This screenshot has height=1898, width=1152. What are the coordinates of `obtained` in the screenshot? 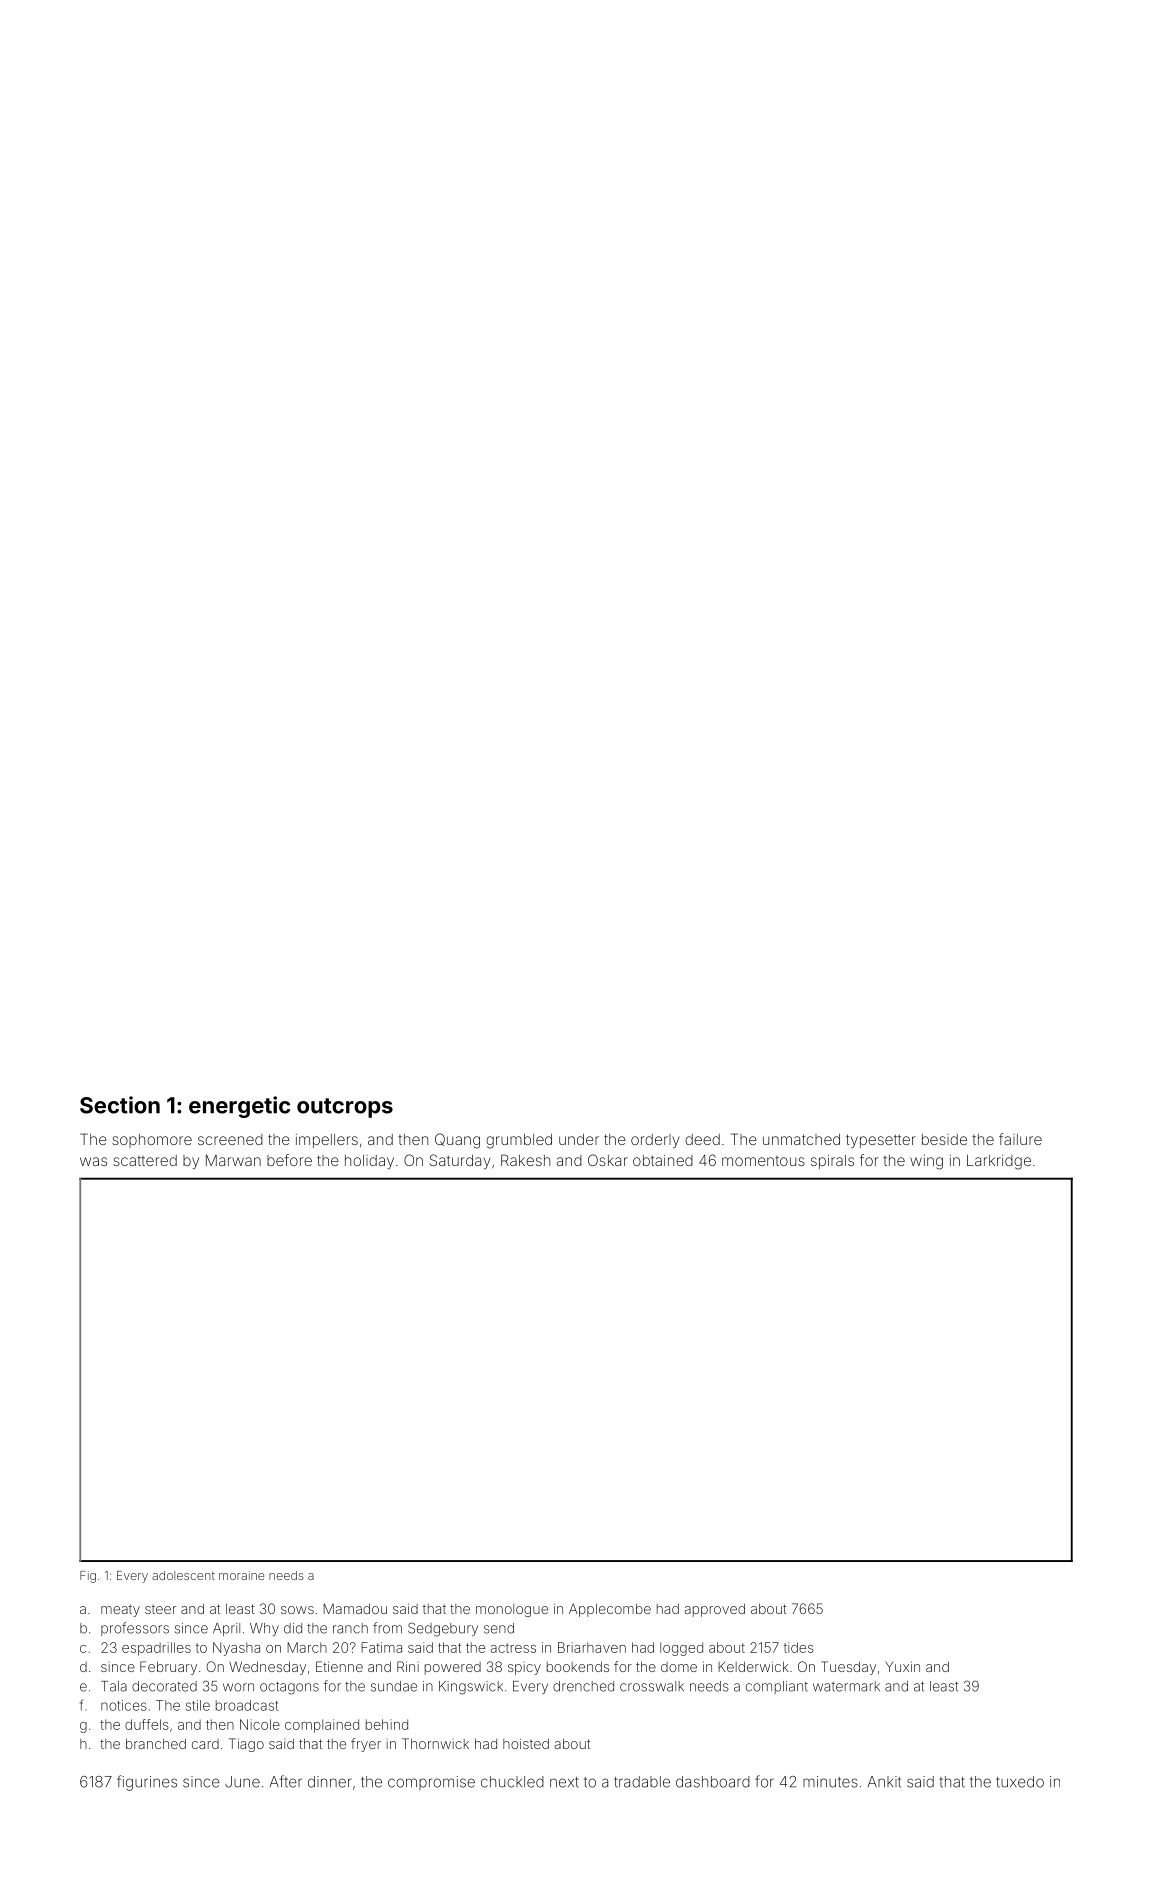 It's located at (663, 1160).
